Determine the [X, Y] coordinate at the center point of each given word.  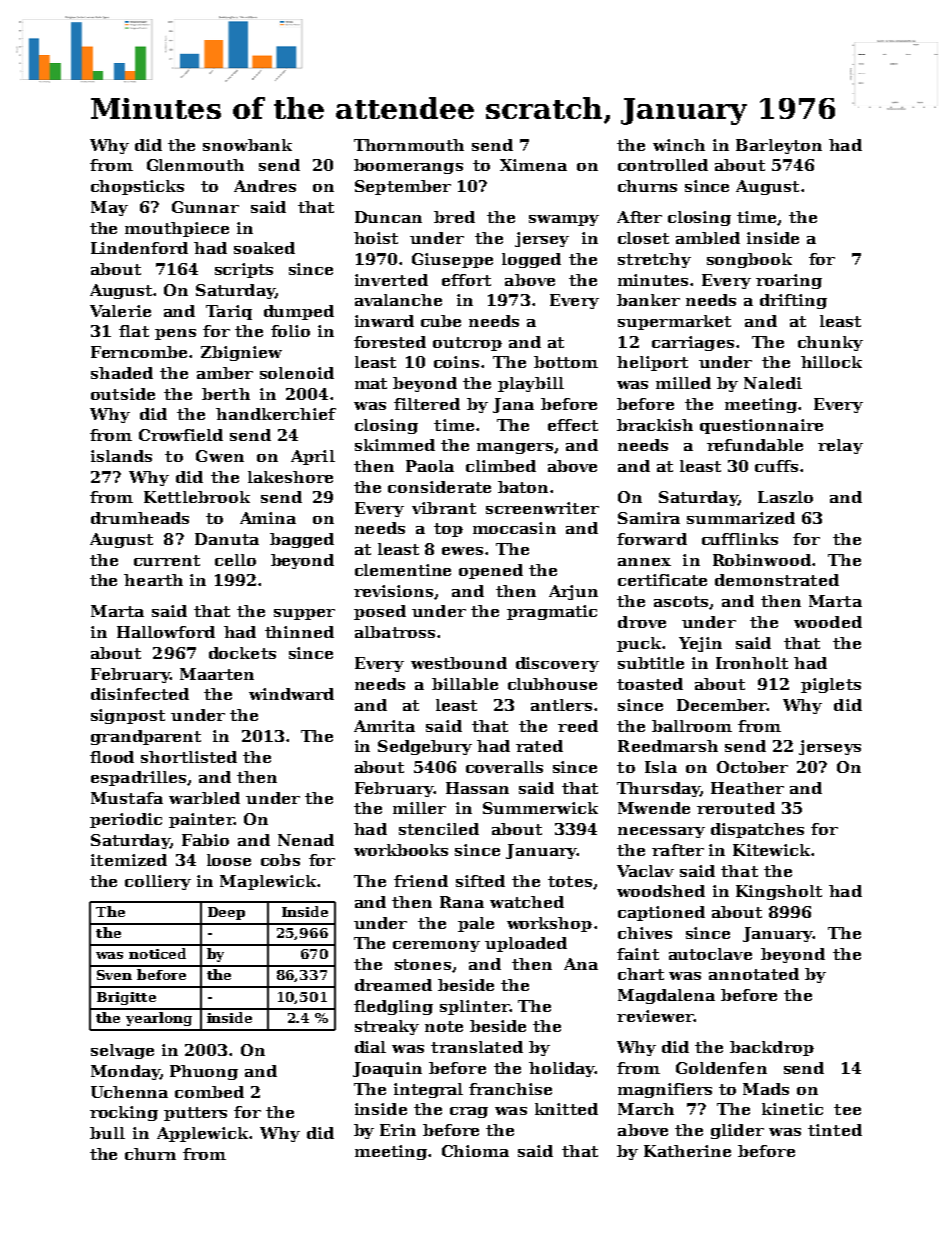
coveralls [504, 767]
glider [737, 1131]
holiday [561, 1069]
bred [454, 217]
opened [491, 571]
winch [679, 145]
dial [370, 1047]
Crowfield [181, 435]
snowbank [247, 145]
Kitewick [771, 850]
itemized [129, 860]
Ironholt [752, 663]
